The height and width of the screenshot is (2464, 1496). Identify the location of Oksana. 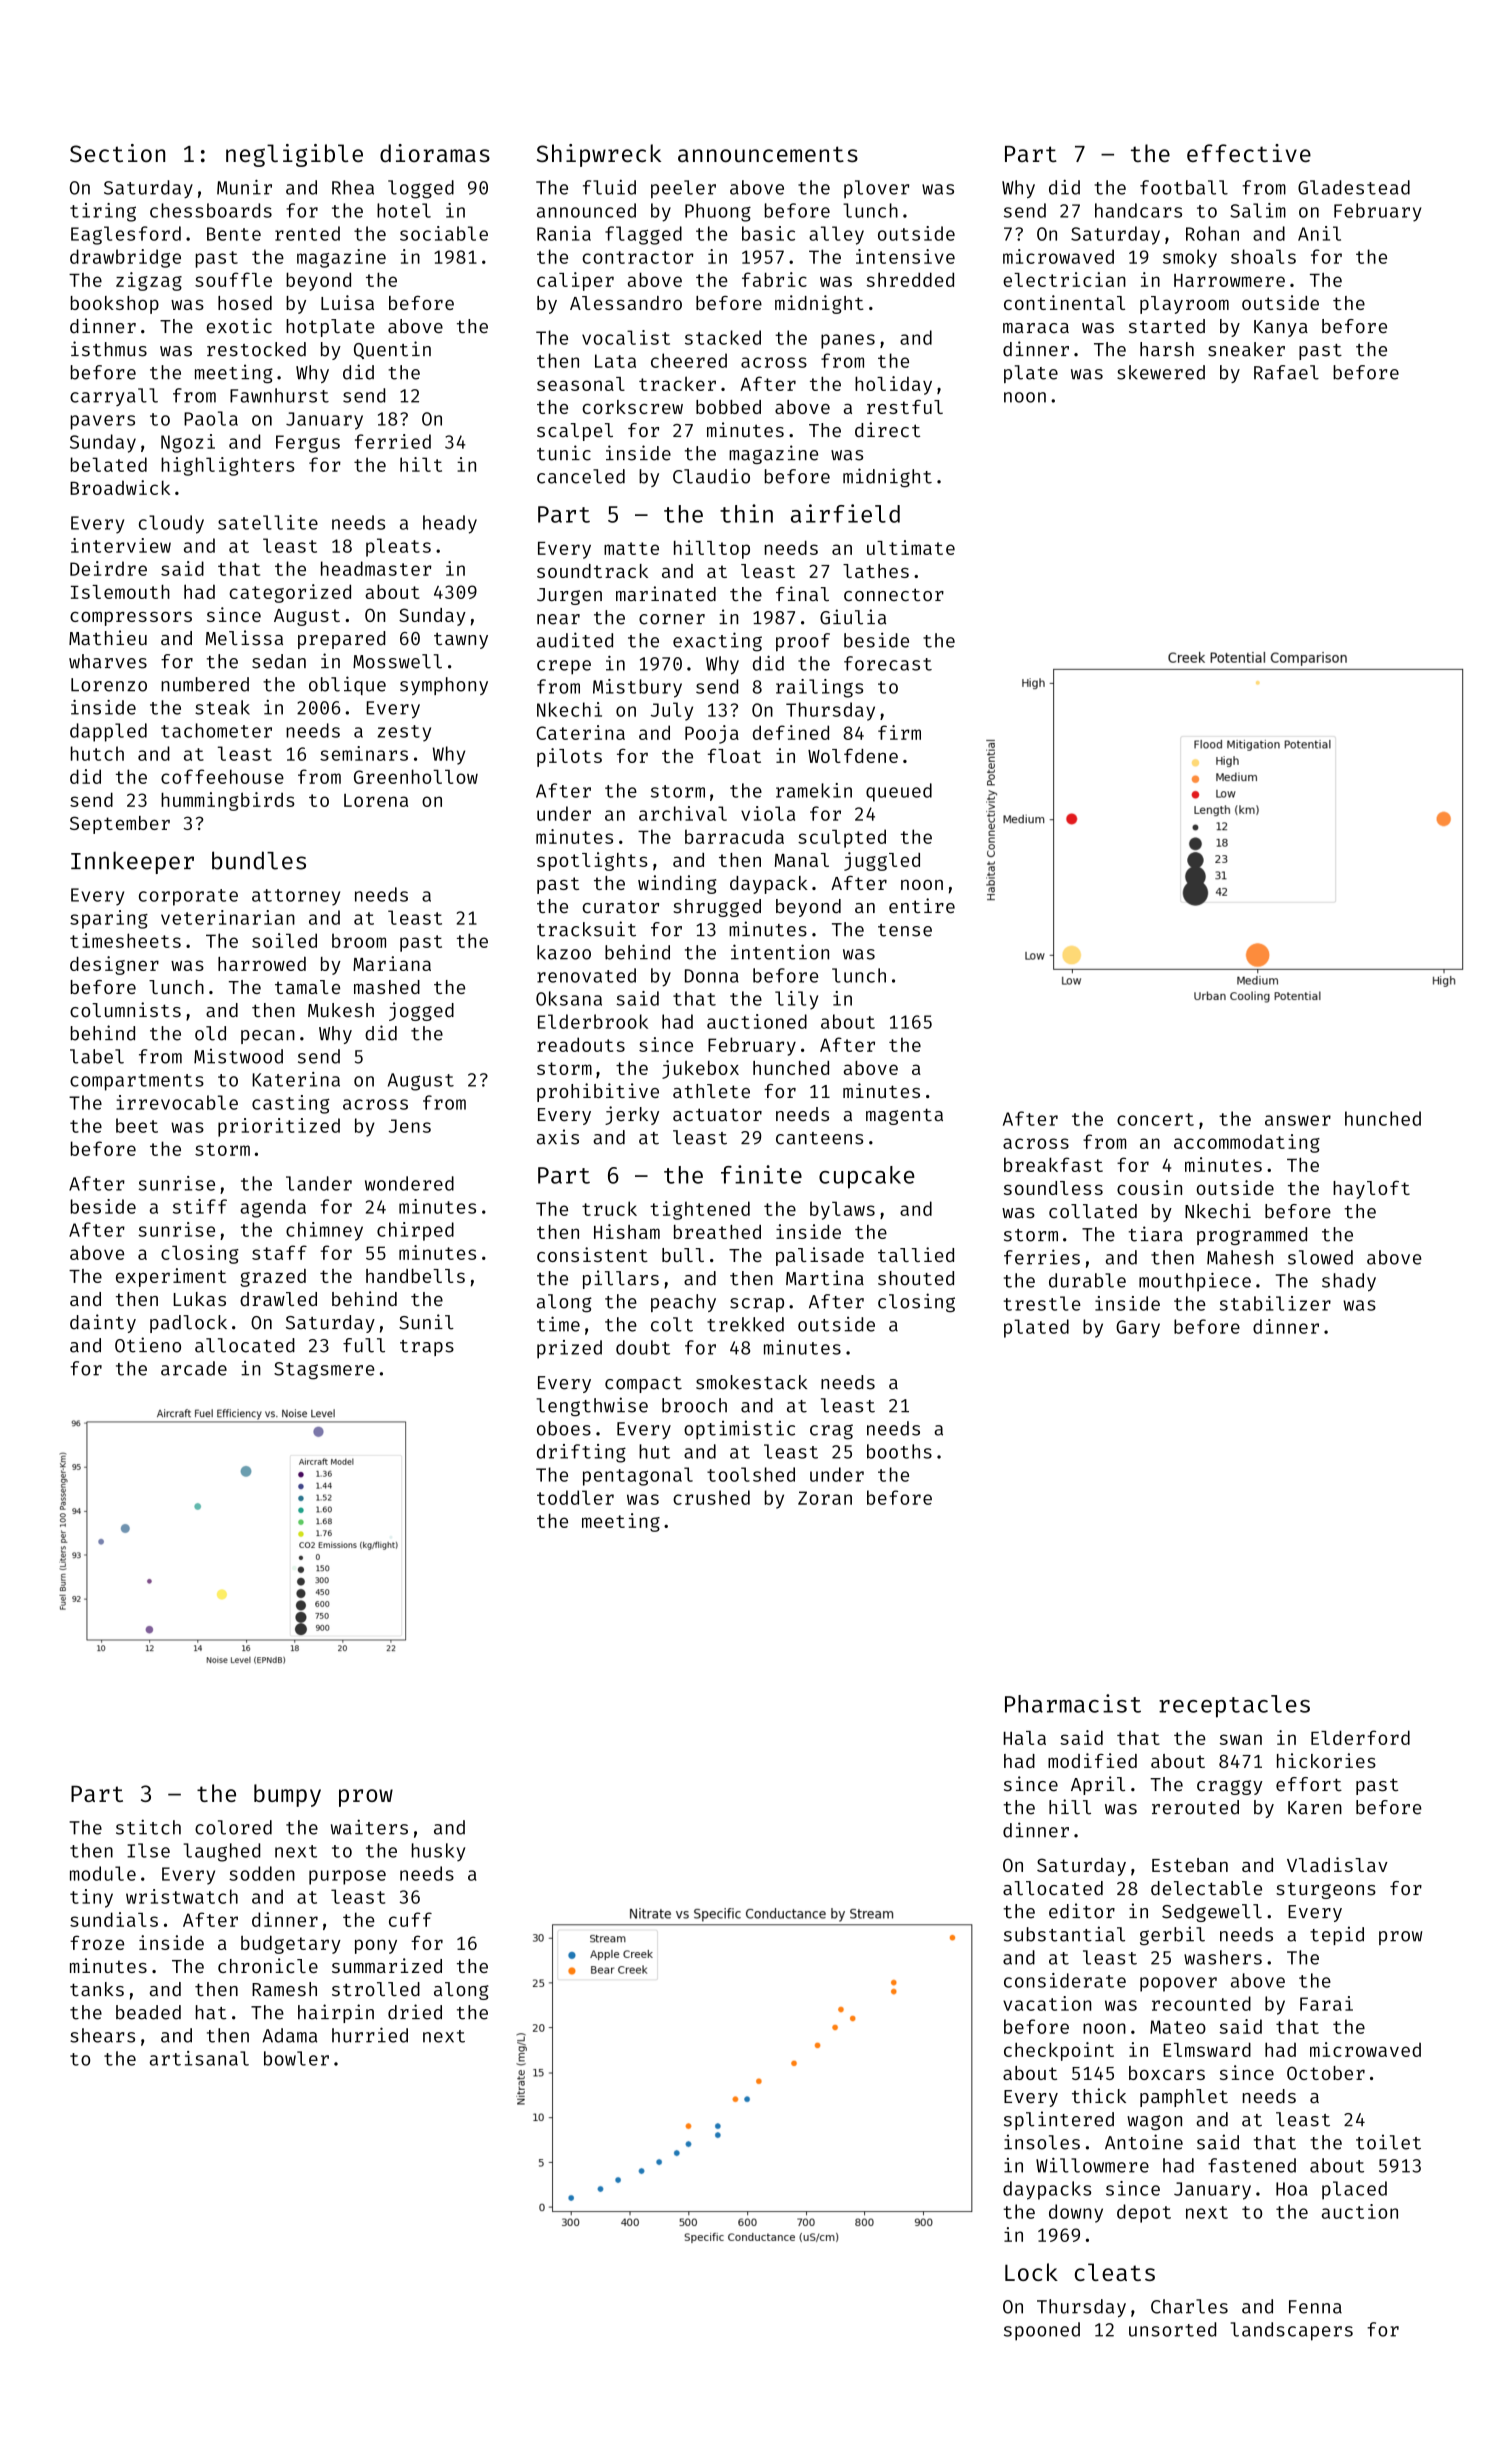
(569, 998).
